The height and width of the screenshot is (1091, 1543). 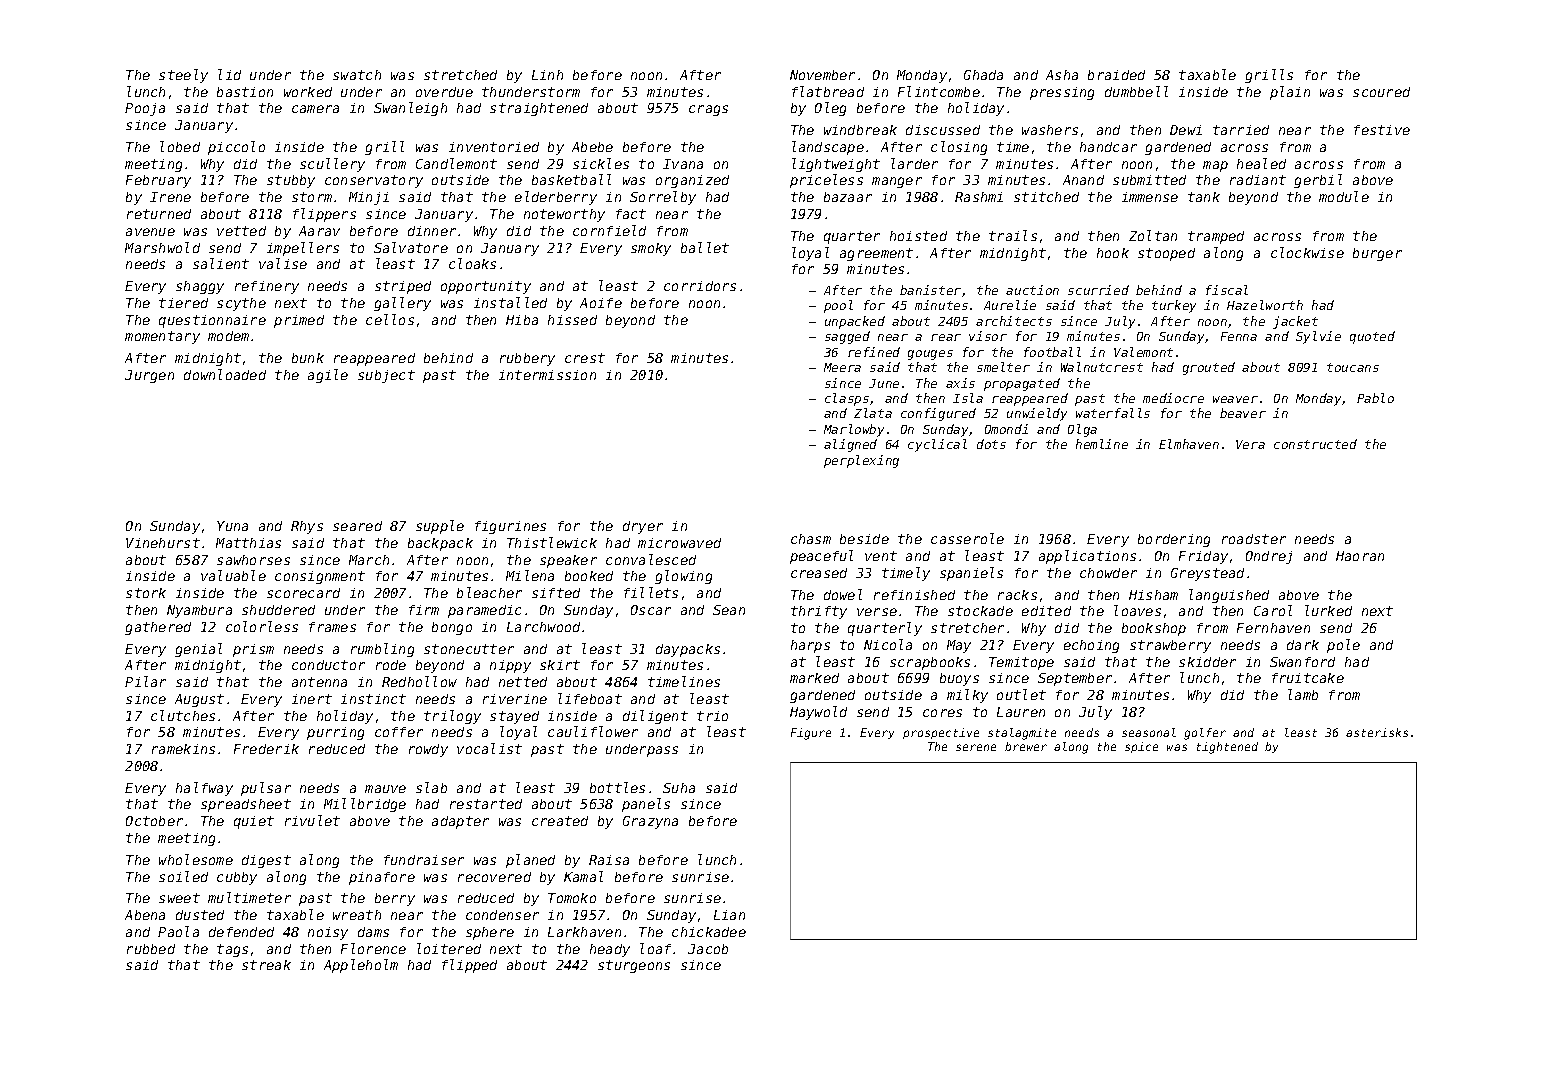 What do you see at coordinates (1108, 573) in the screenshot?
I see `chowder` at bounding box center [1108, 573].
